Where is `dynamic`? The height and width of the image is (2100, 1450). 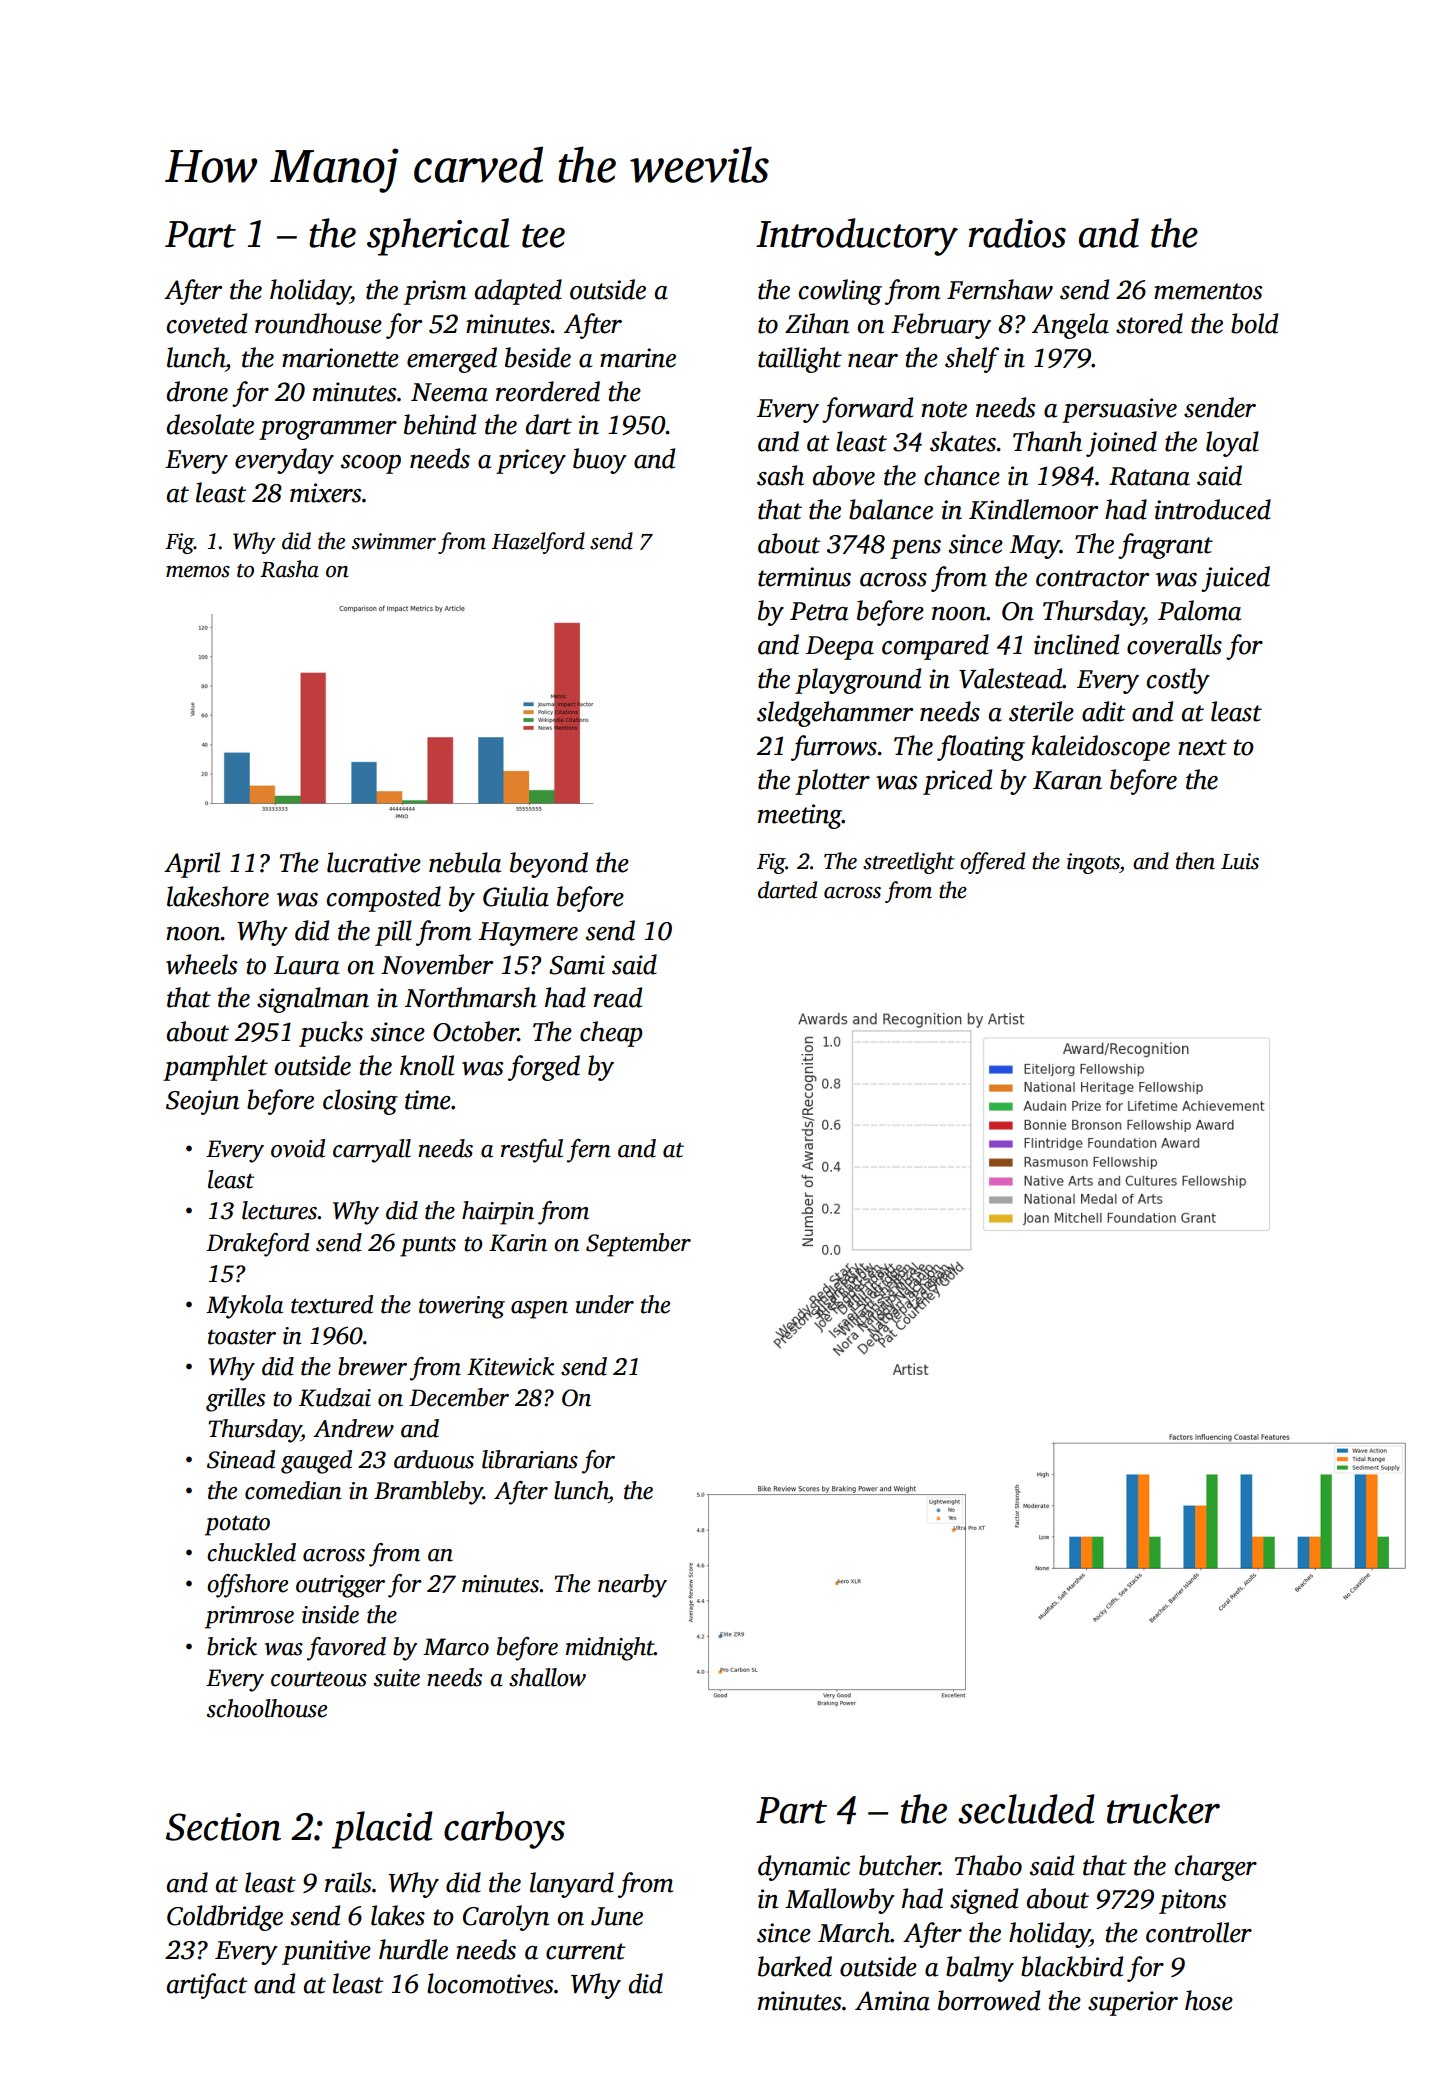
dynamic is located at coordinates (804, 1868).
